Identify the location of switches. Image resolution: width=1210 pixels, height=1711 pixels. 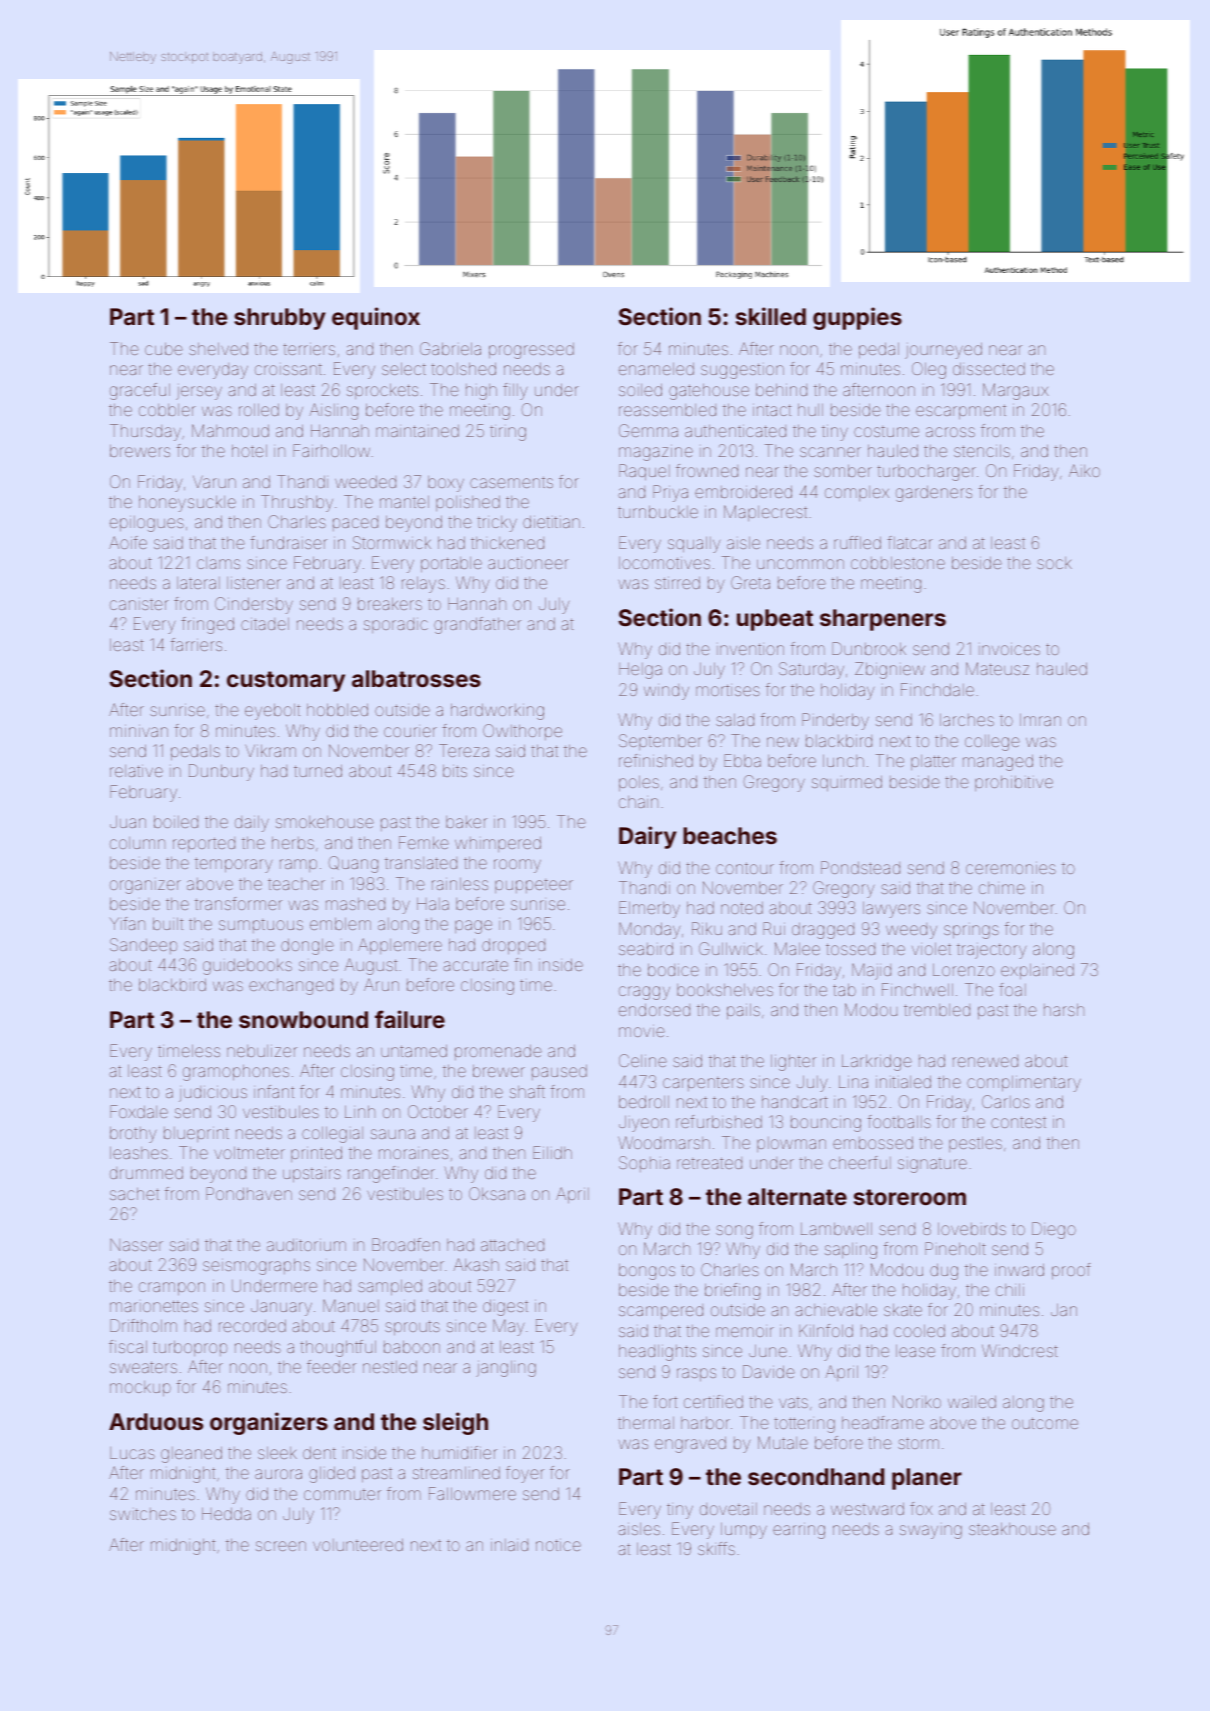
(143, 1514).
